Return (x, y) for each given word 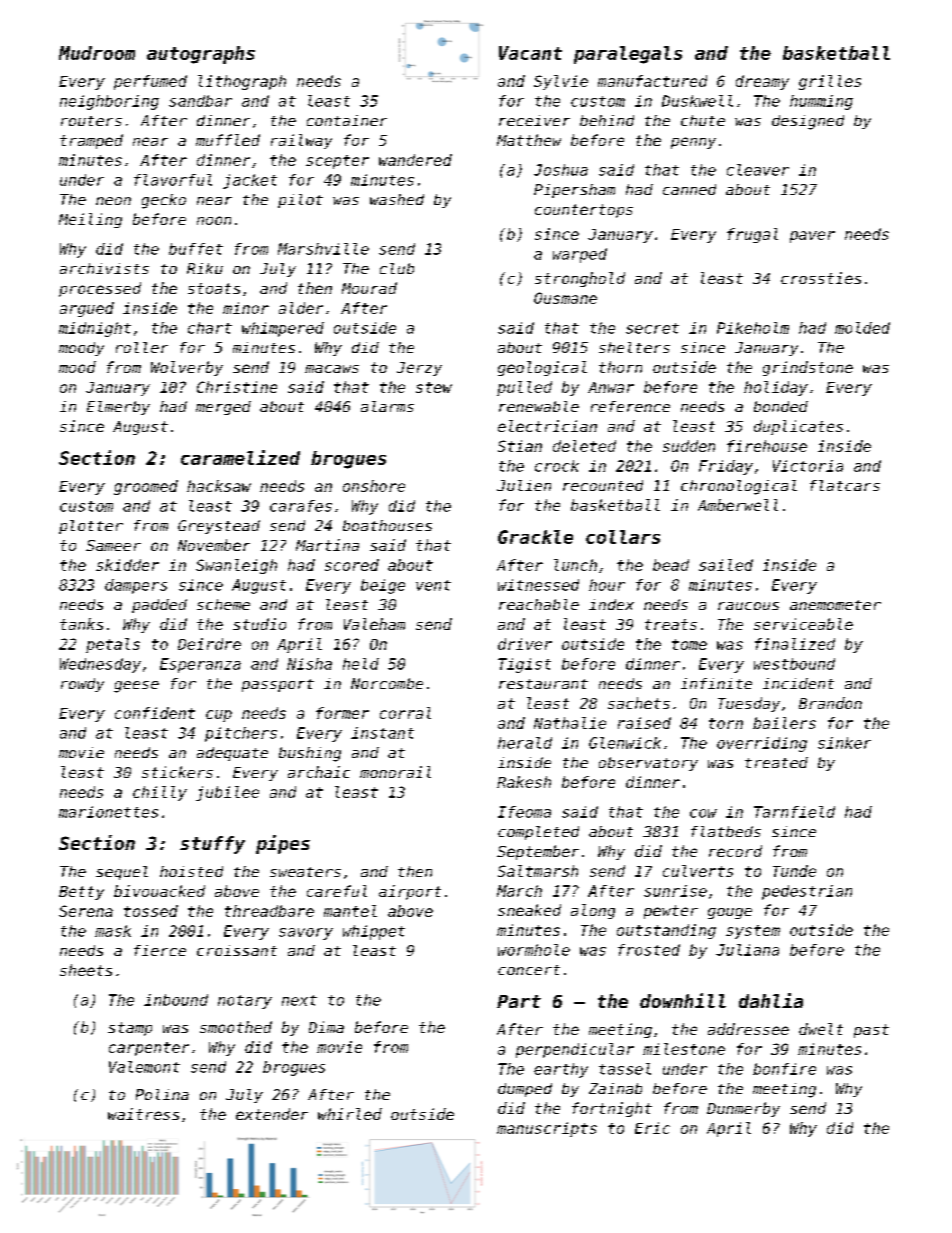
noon (214, 220)
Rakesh (524, 782)
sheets (86, 970)
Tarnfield (794, 812)
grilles (830, 82)
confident (155, 713)
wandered (415, 160)
